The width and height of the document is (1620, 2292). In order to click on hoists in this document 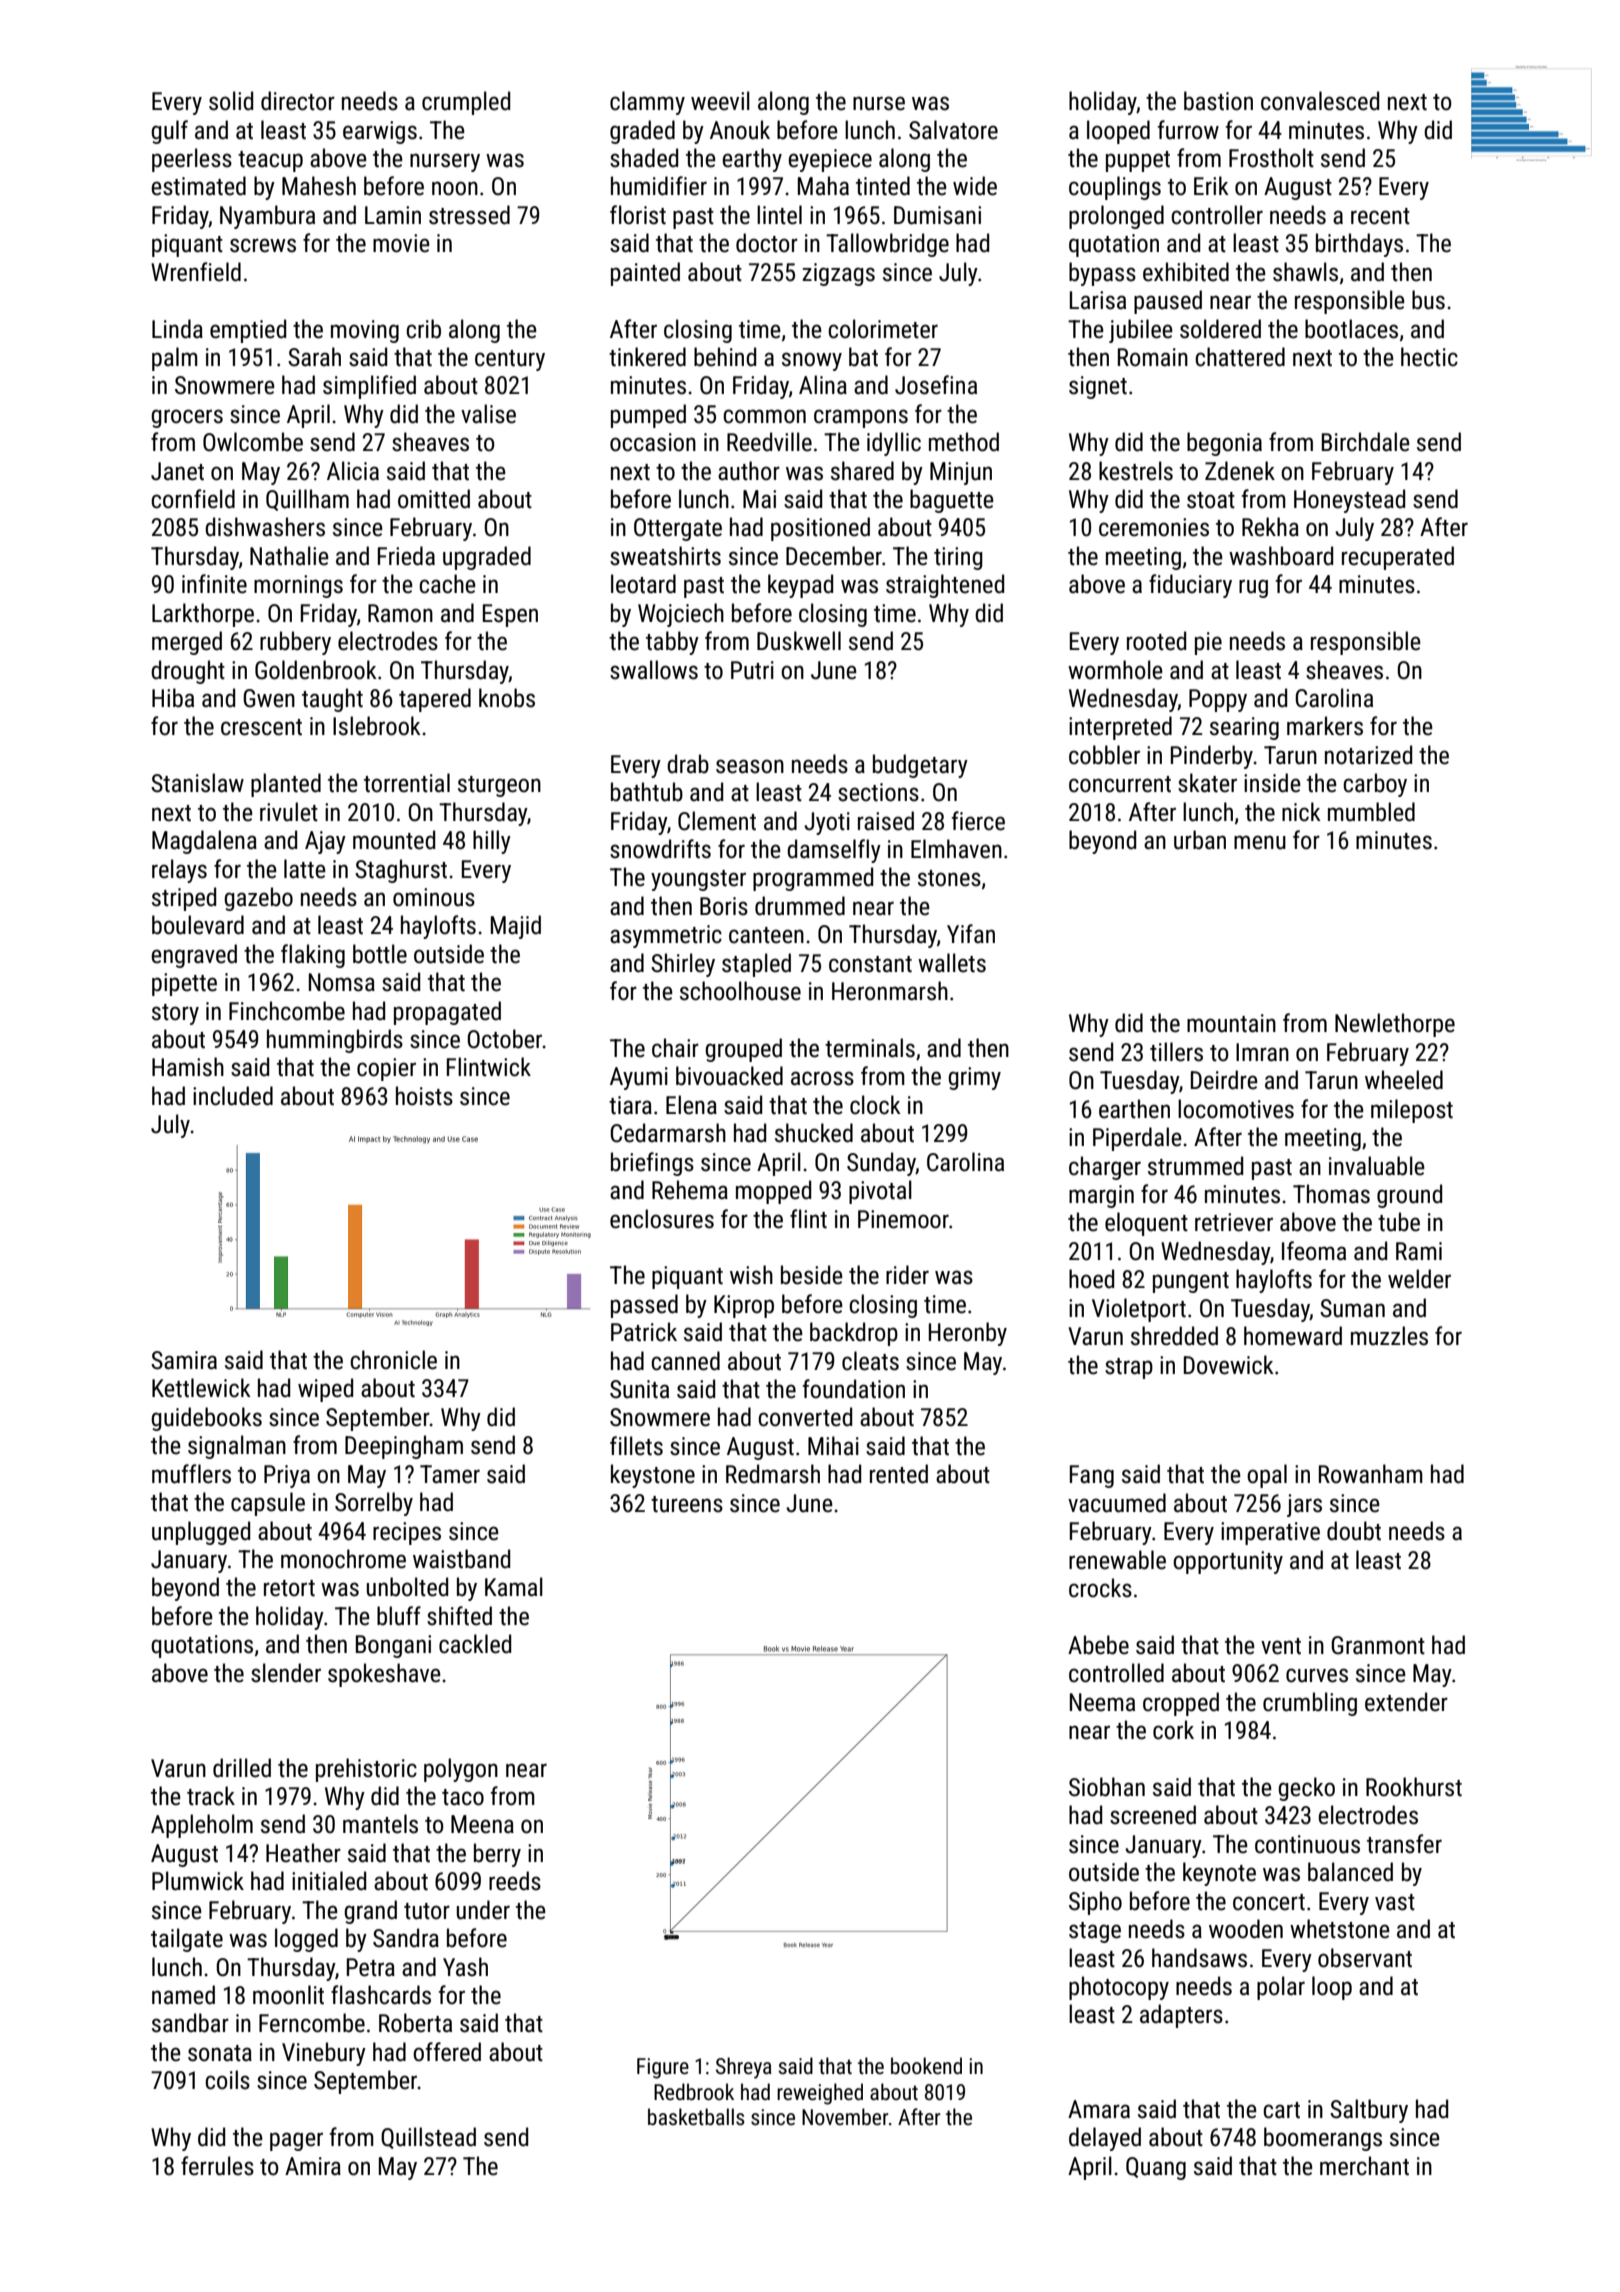, I will do `click(424, 1096)`.
